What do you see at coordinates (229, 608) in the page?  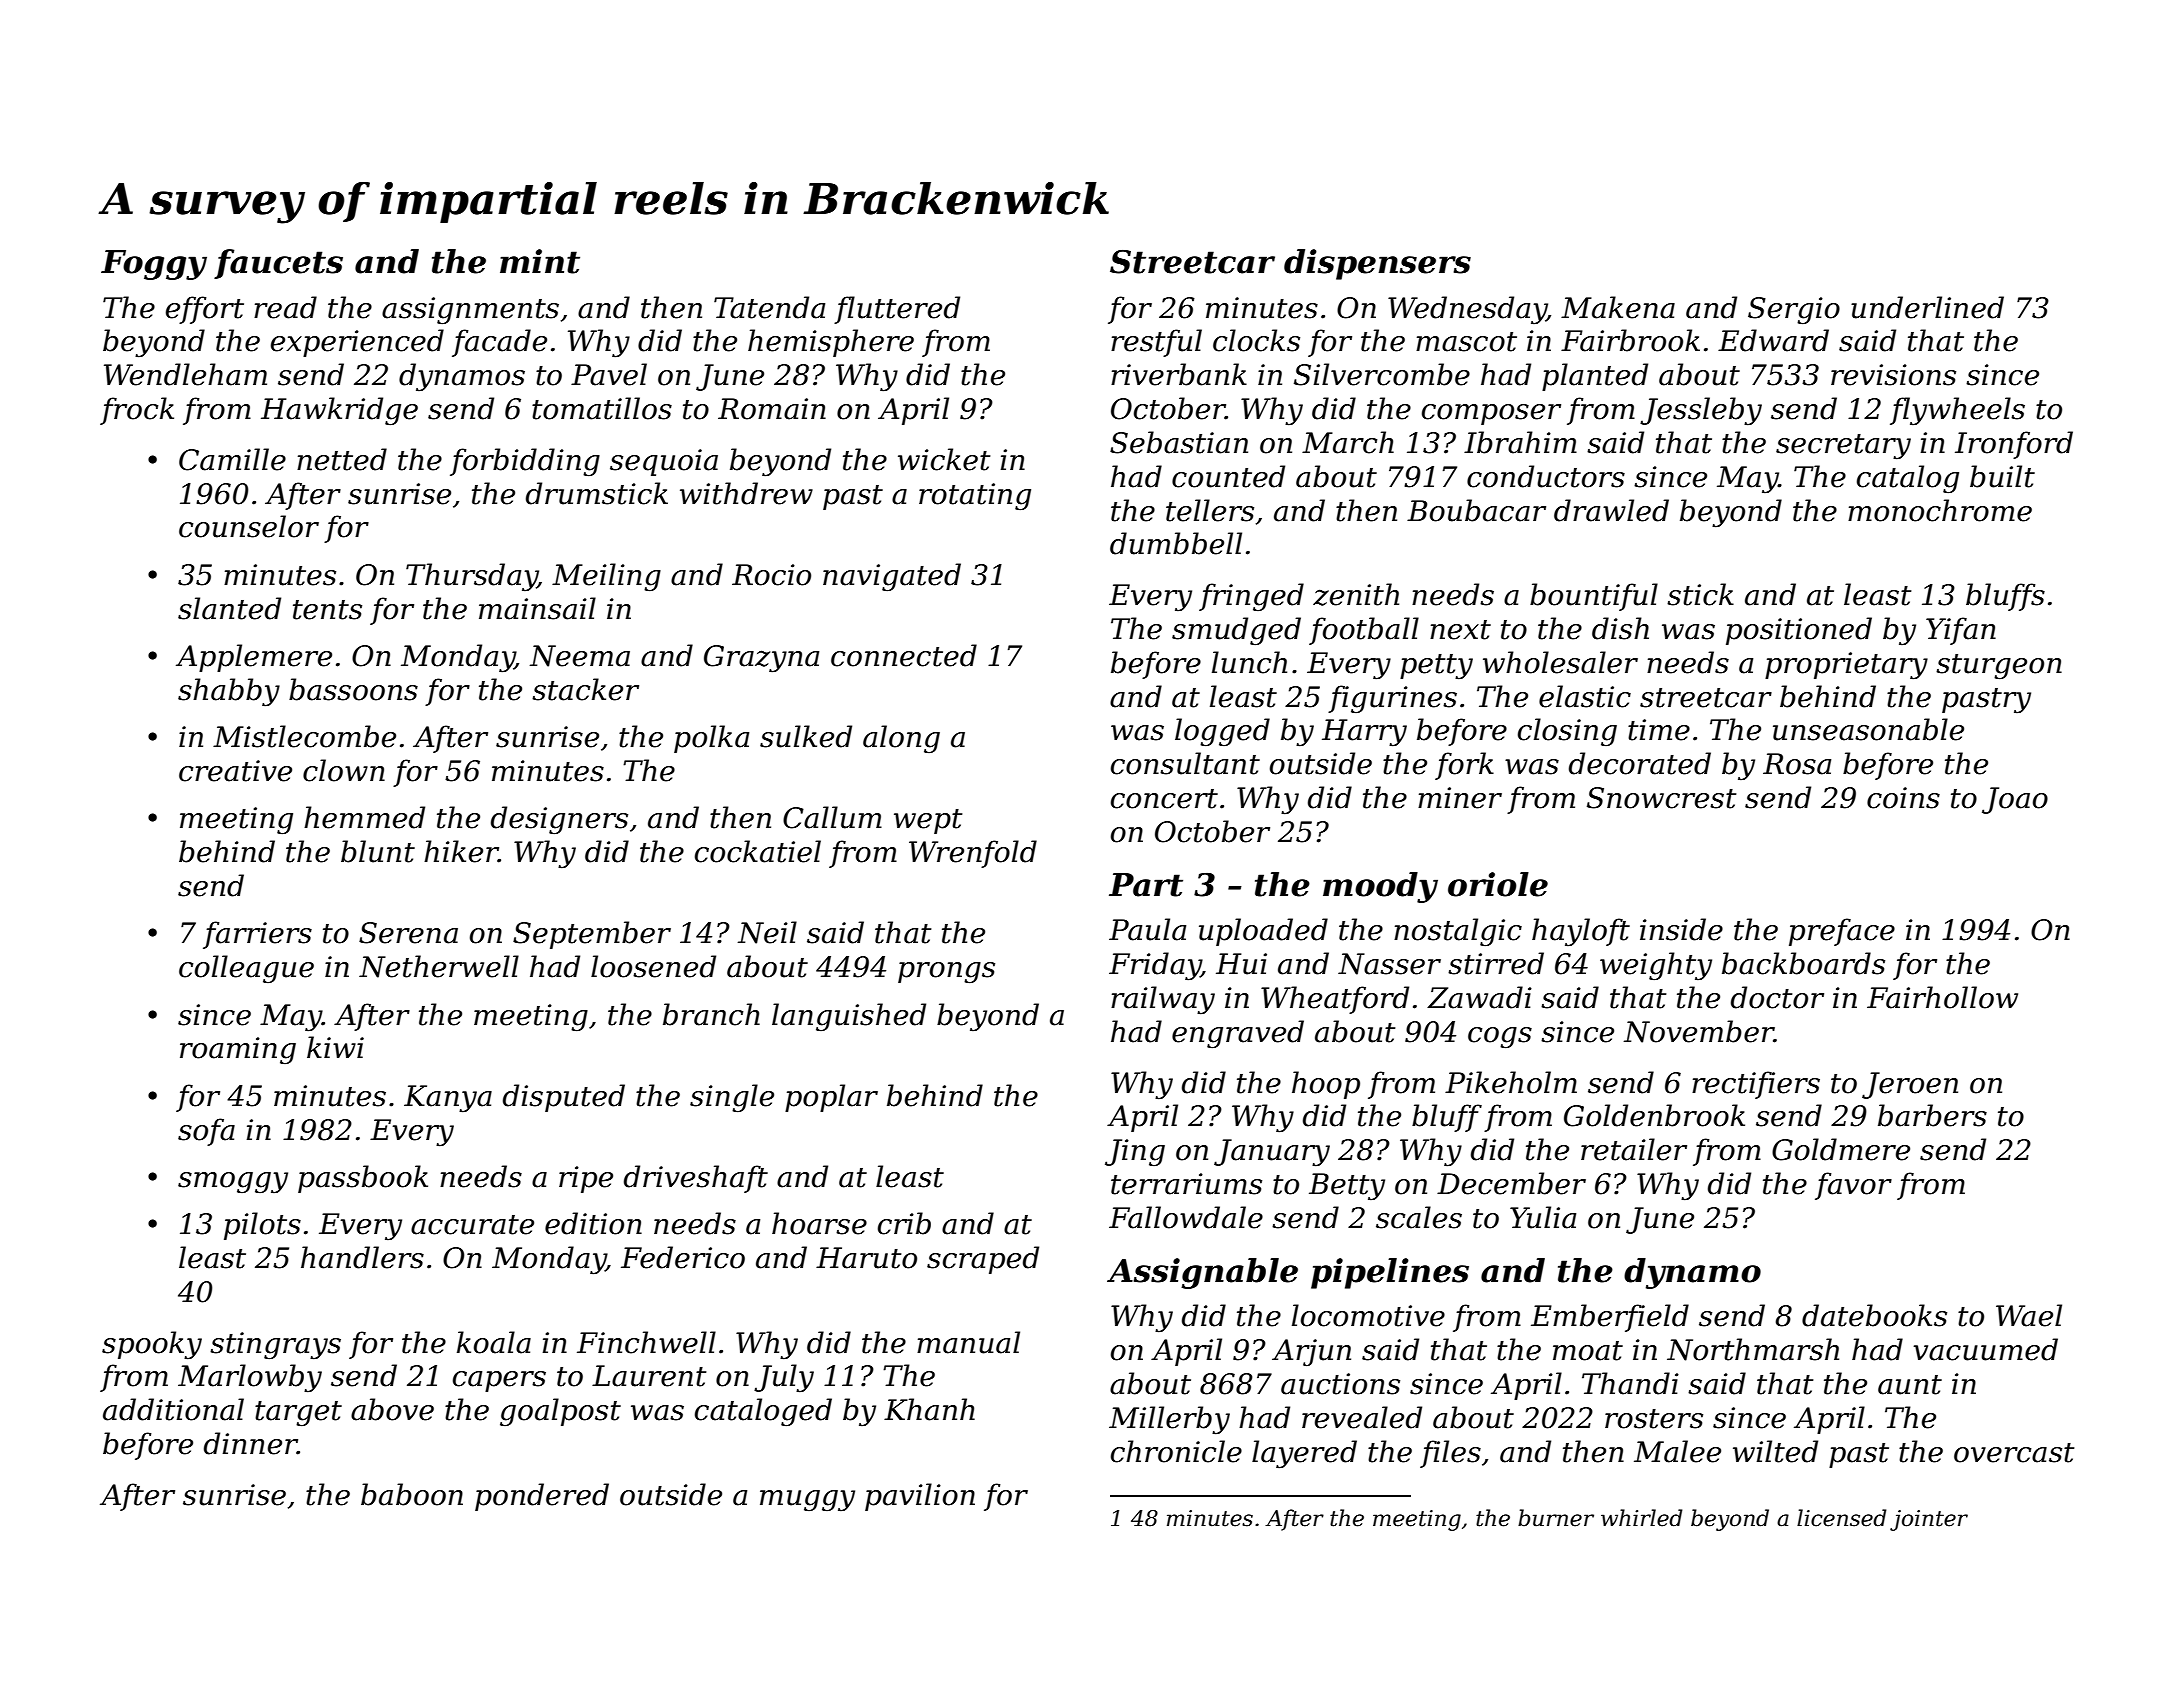 I see `slanted` at bounding box center [229, 608].
